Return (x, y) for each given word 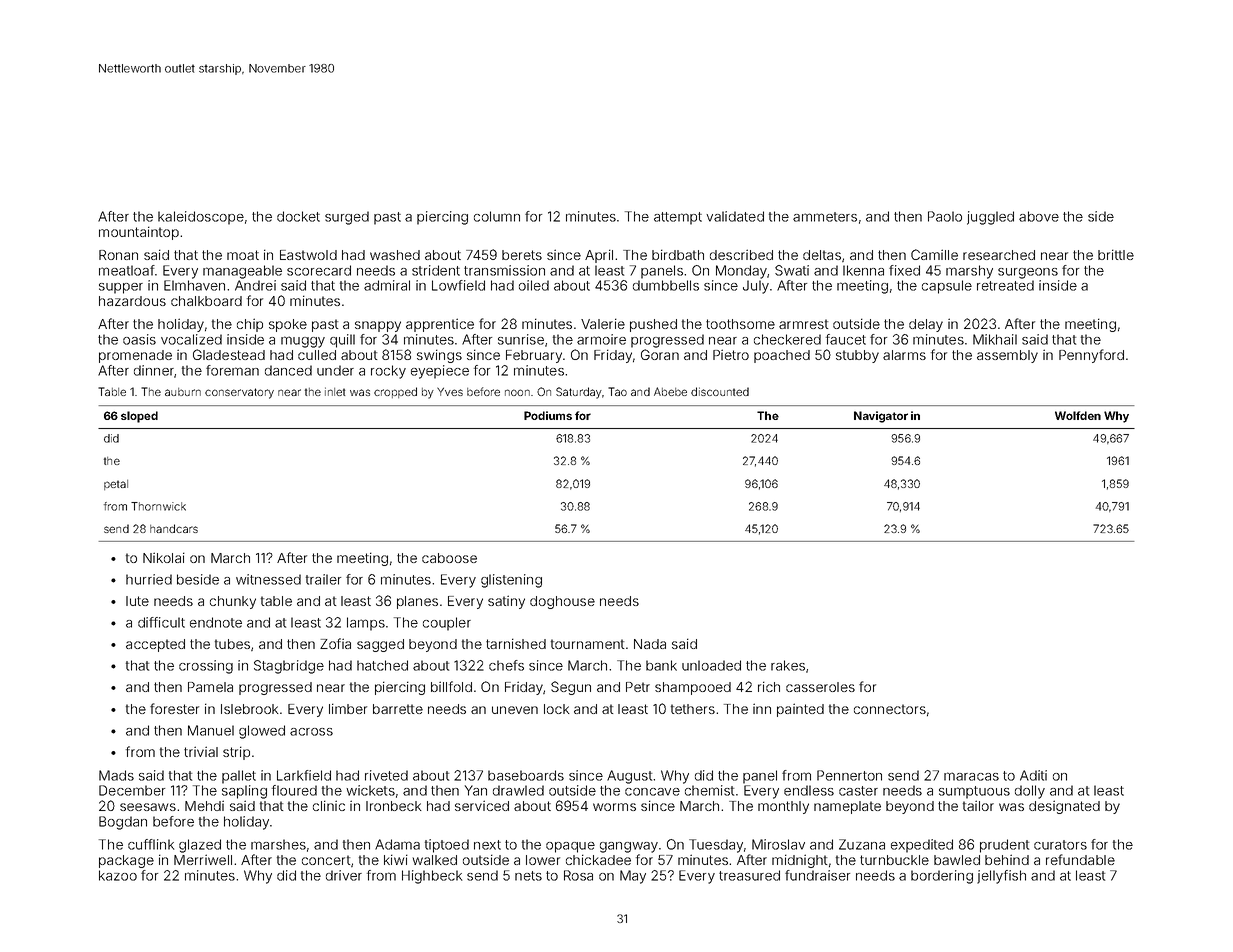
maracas (971, 776)
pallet (239, 777)
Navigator (881, 417)
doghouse (562, 602)
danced (288, 370)
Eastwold (308, 255)
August (629, 777)
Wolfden (1078, 415)
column (497, 216)
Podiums (548, 415)
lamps (366, 624)
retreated (1005, 285)
